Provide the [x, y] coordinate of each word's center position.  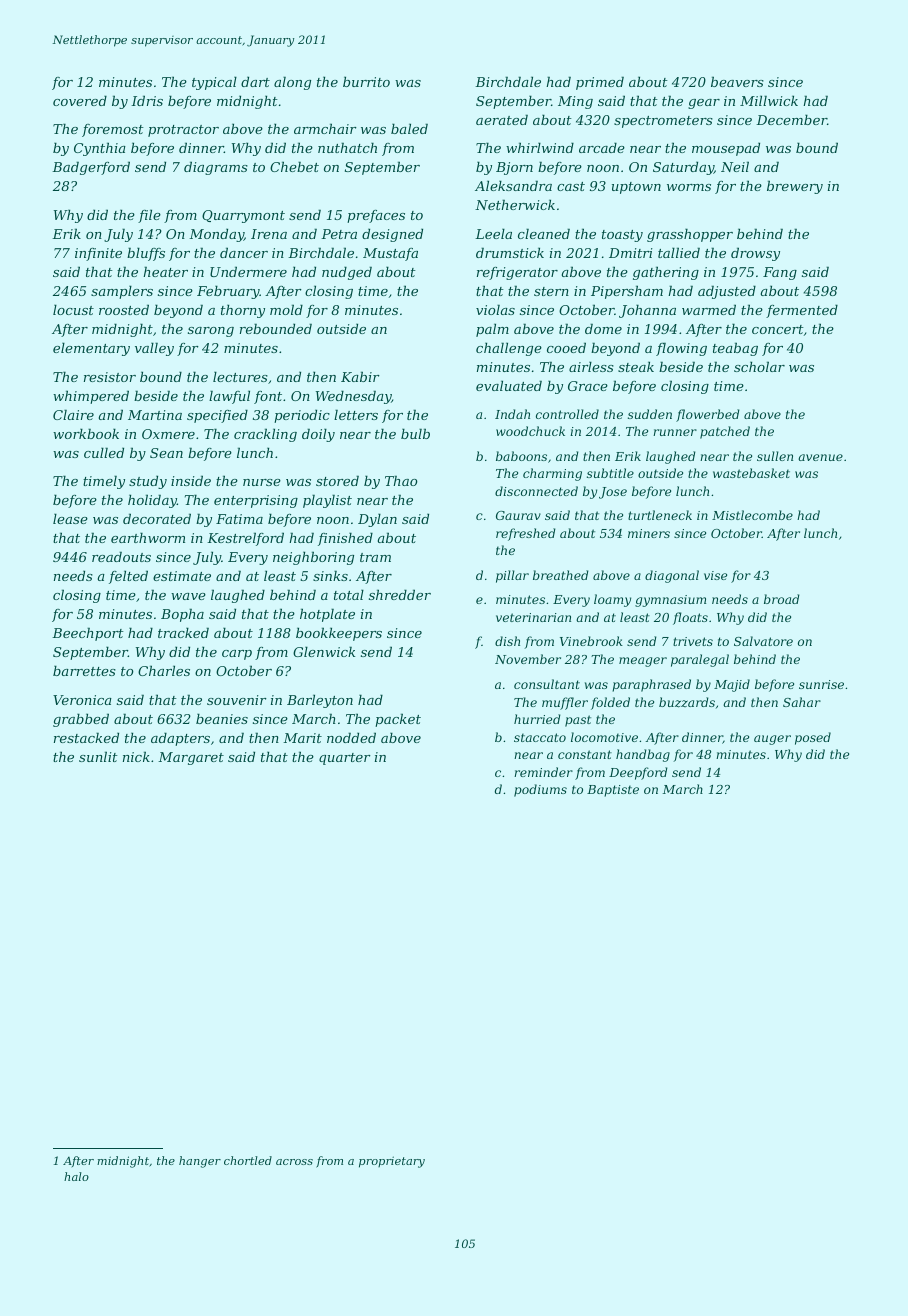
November [528, 659]
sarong [211, 332]
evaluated [509, 385]
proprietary [392, 1162]
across [294, 1162]
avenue [820, 457]
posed [813, 738]
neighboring [313, 558]
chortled [248, 1160]
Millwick [769, 100]
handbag [643, 755]
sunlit [98, 756]
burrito [366, 81]
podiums [540, 790]
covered [80, 100]
